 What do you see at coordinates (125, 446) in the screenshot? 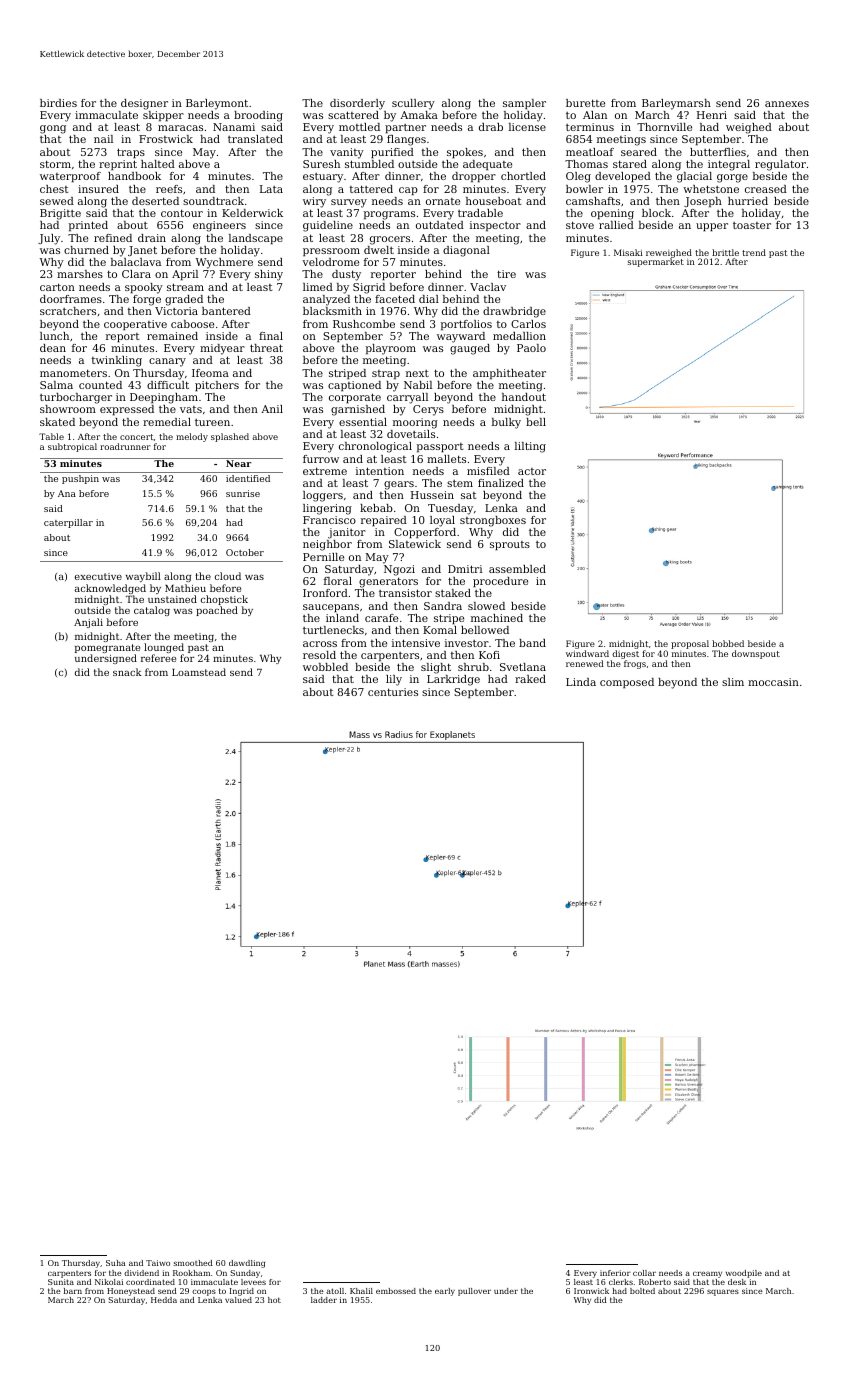
I see `roadrunner` at bounding box center [125, 446].
